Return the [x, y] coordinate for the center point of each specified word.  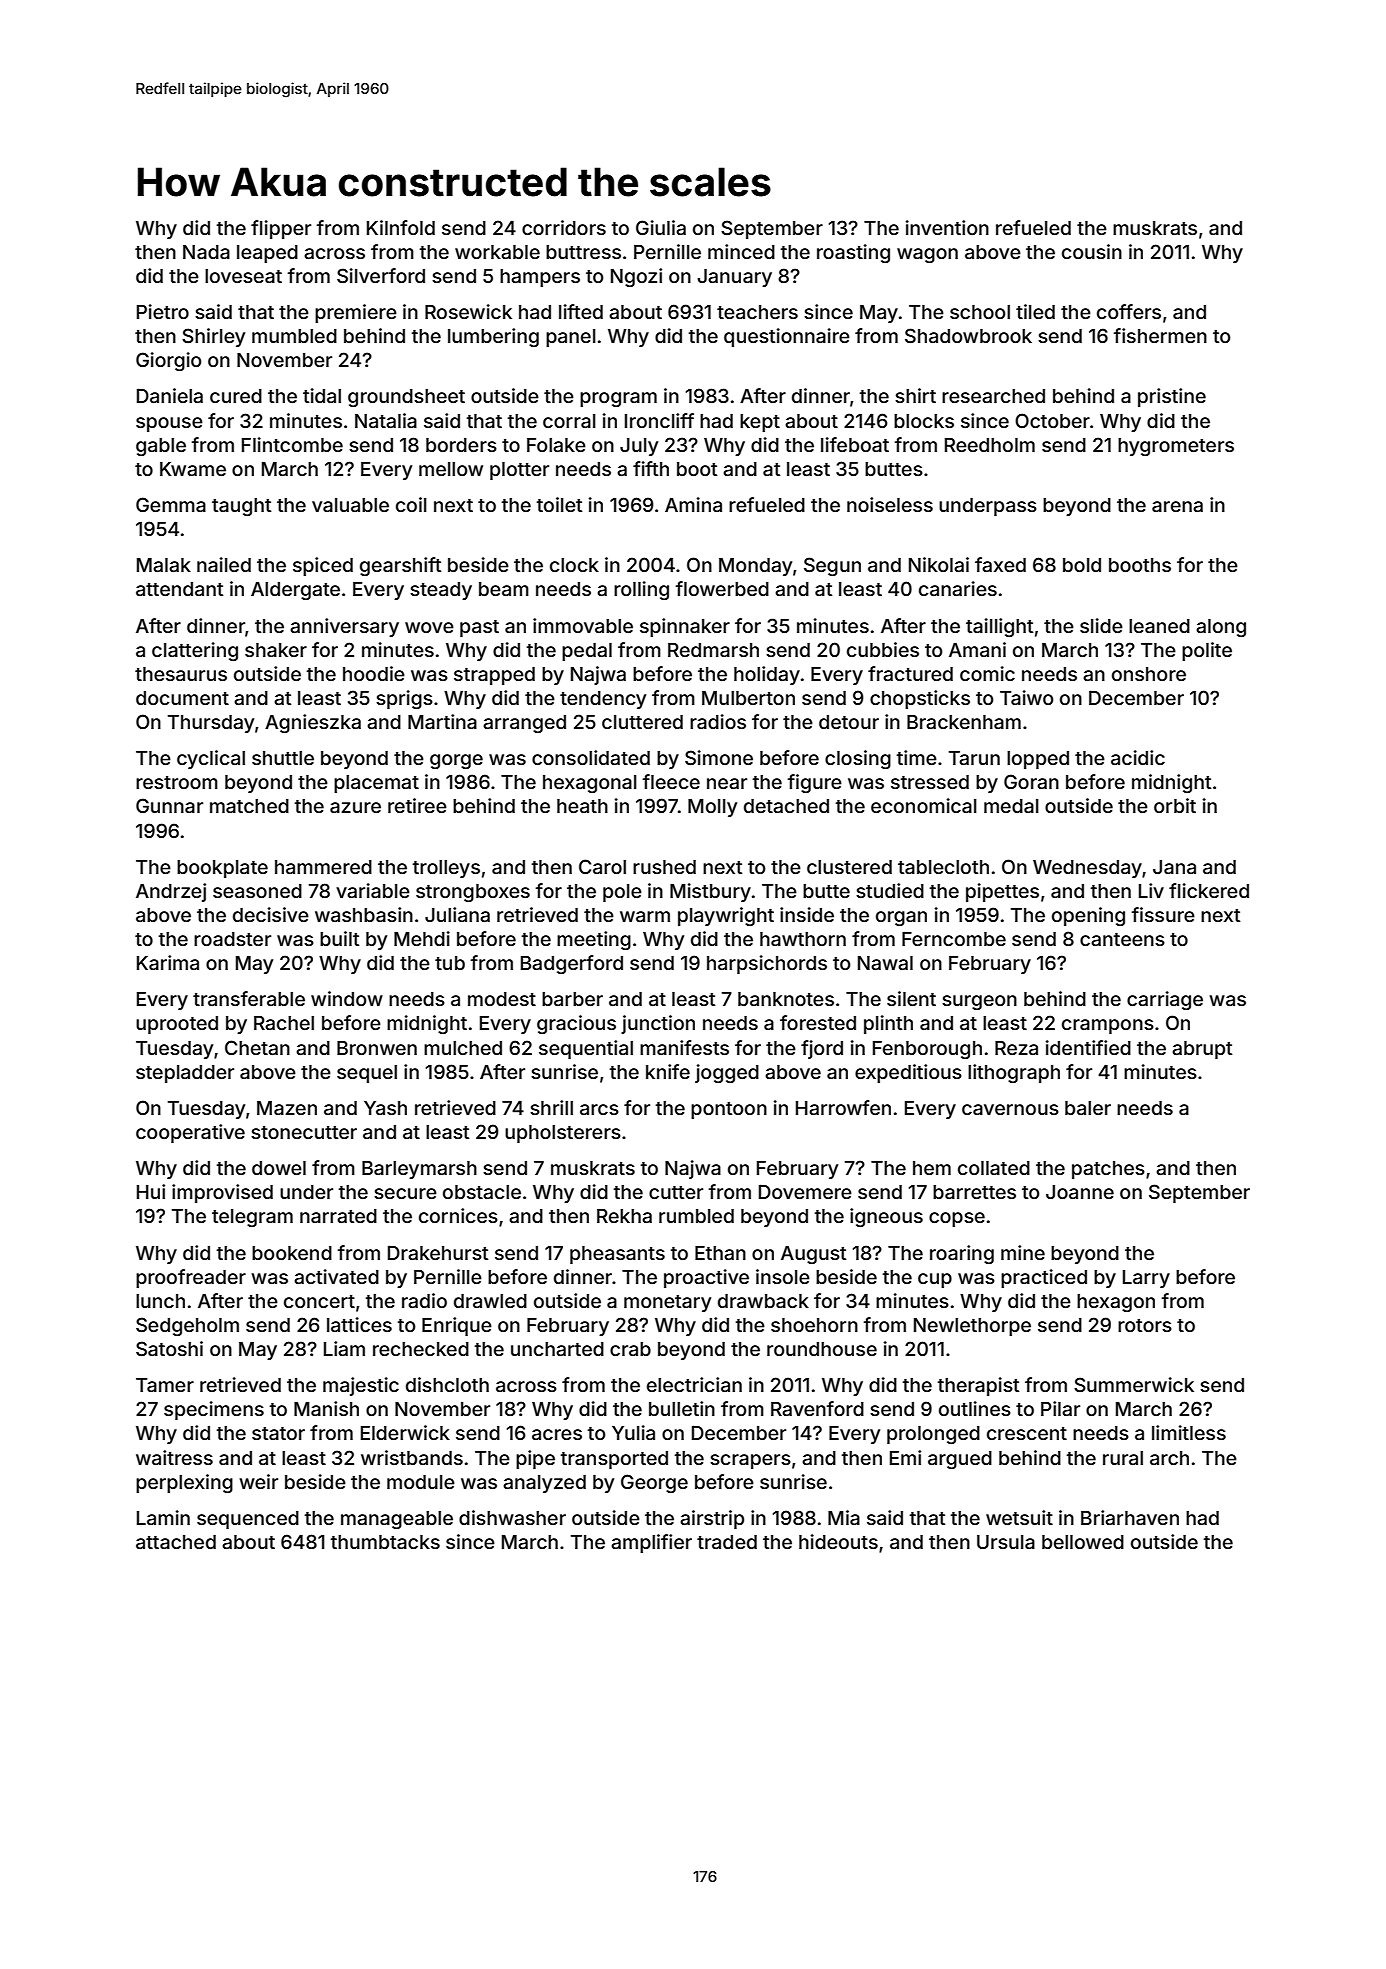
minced [741, 251]
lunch [160, 1301]
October [1052, 420]
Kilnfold [401, 227]
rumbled [696, 1216]
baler [1088, 1108]
